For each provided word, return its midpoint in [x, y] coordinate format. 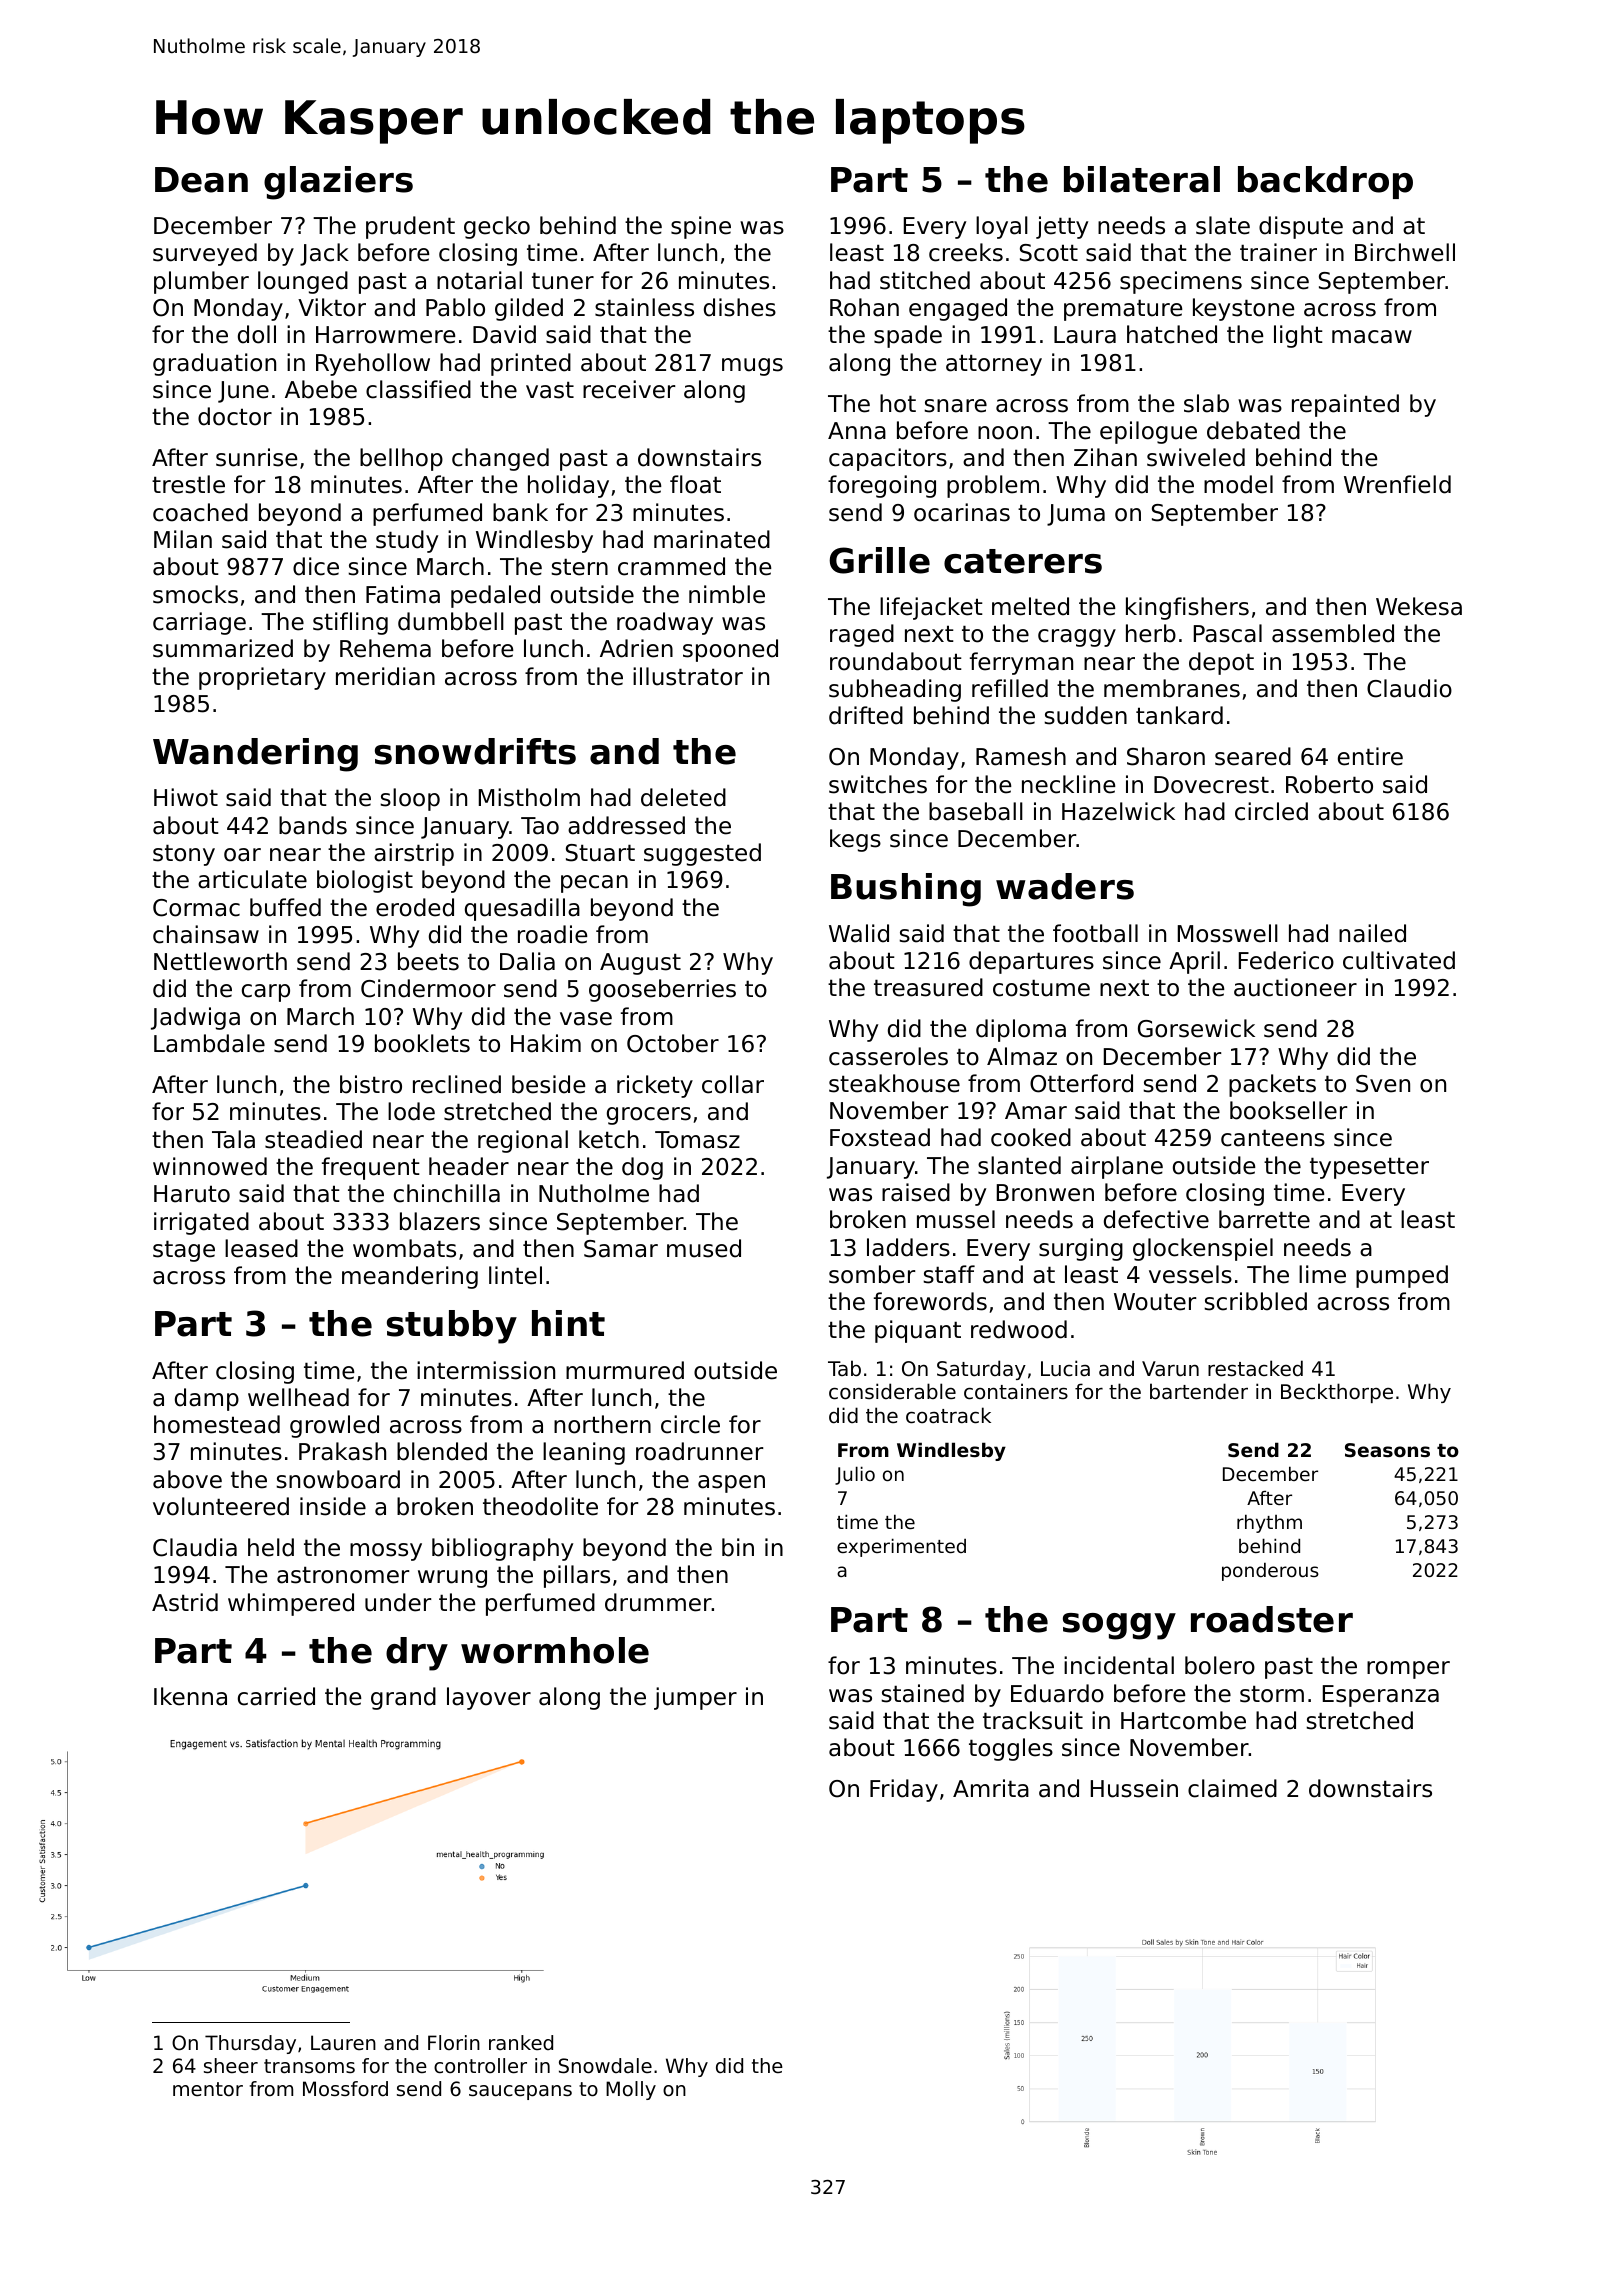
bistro [371, 1084]
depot [1221, 663]
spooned [730, 650]
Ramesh [1021, 756]
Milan [183, 539]
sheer [231, 2066]
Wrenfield [1397, 484]
